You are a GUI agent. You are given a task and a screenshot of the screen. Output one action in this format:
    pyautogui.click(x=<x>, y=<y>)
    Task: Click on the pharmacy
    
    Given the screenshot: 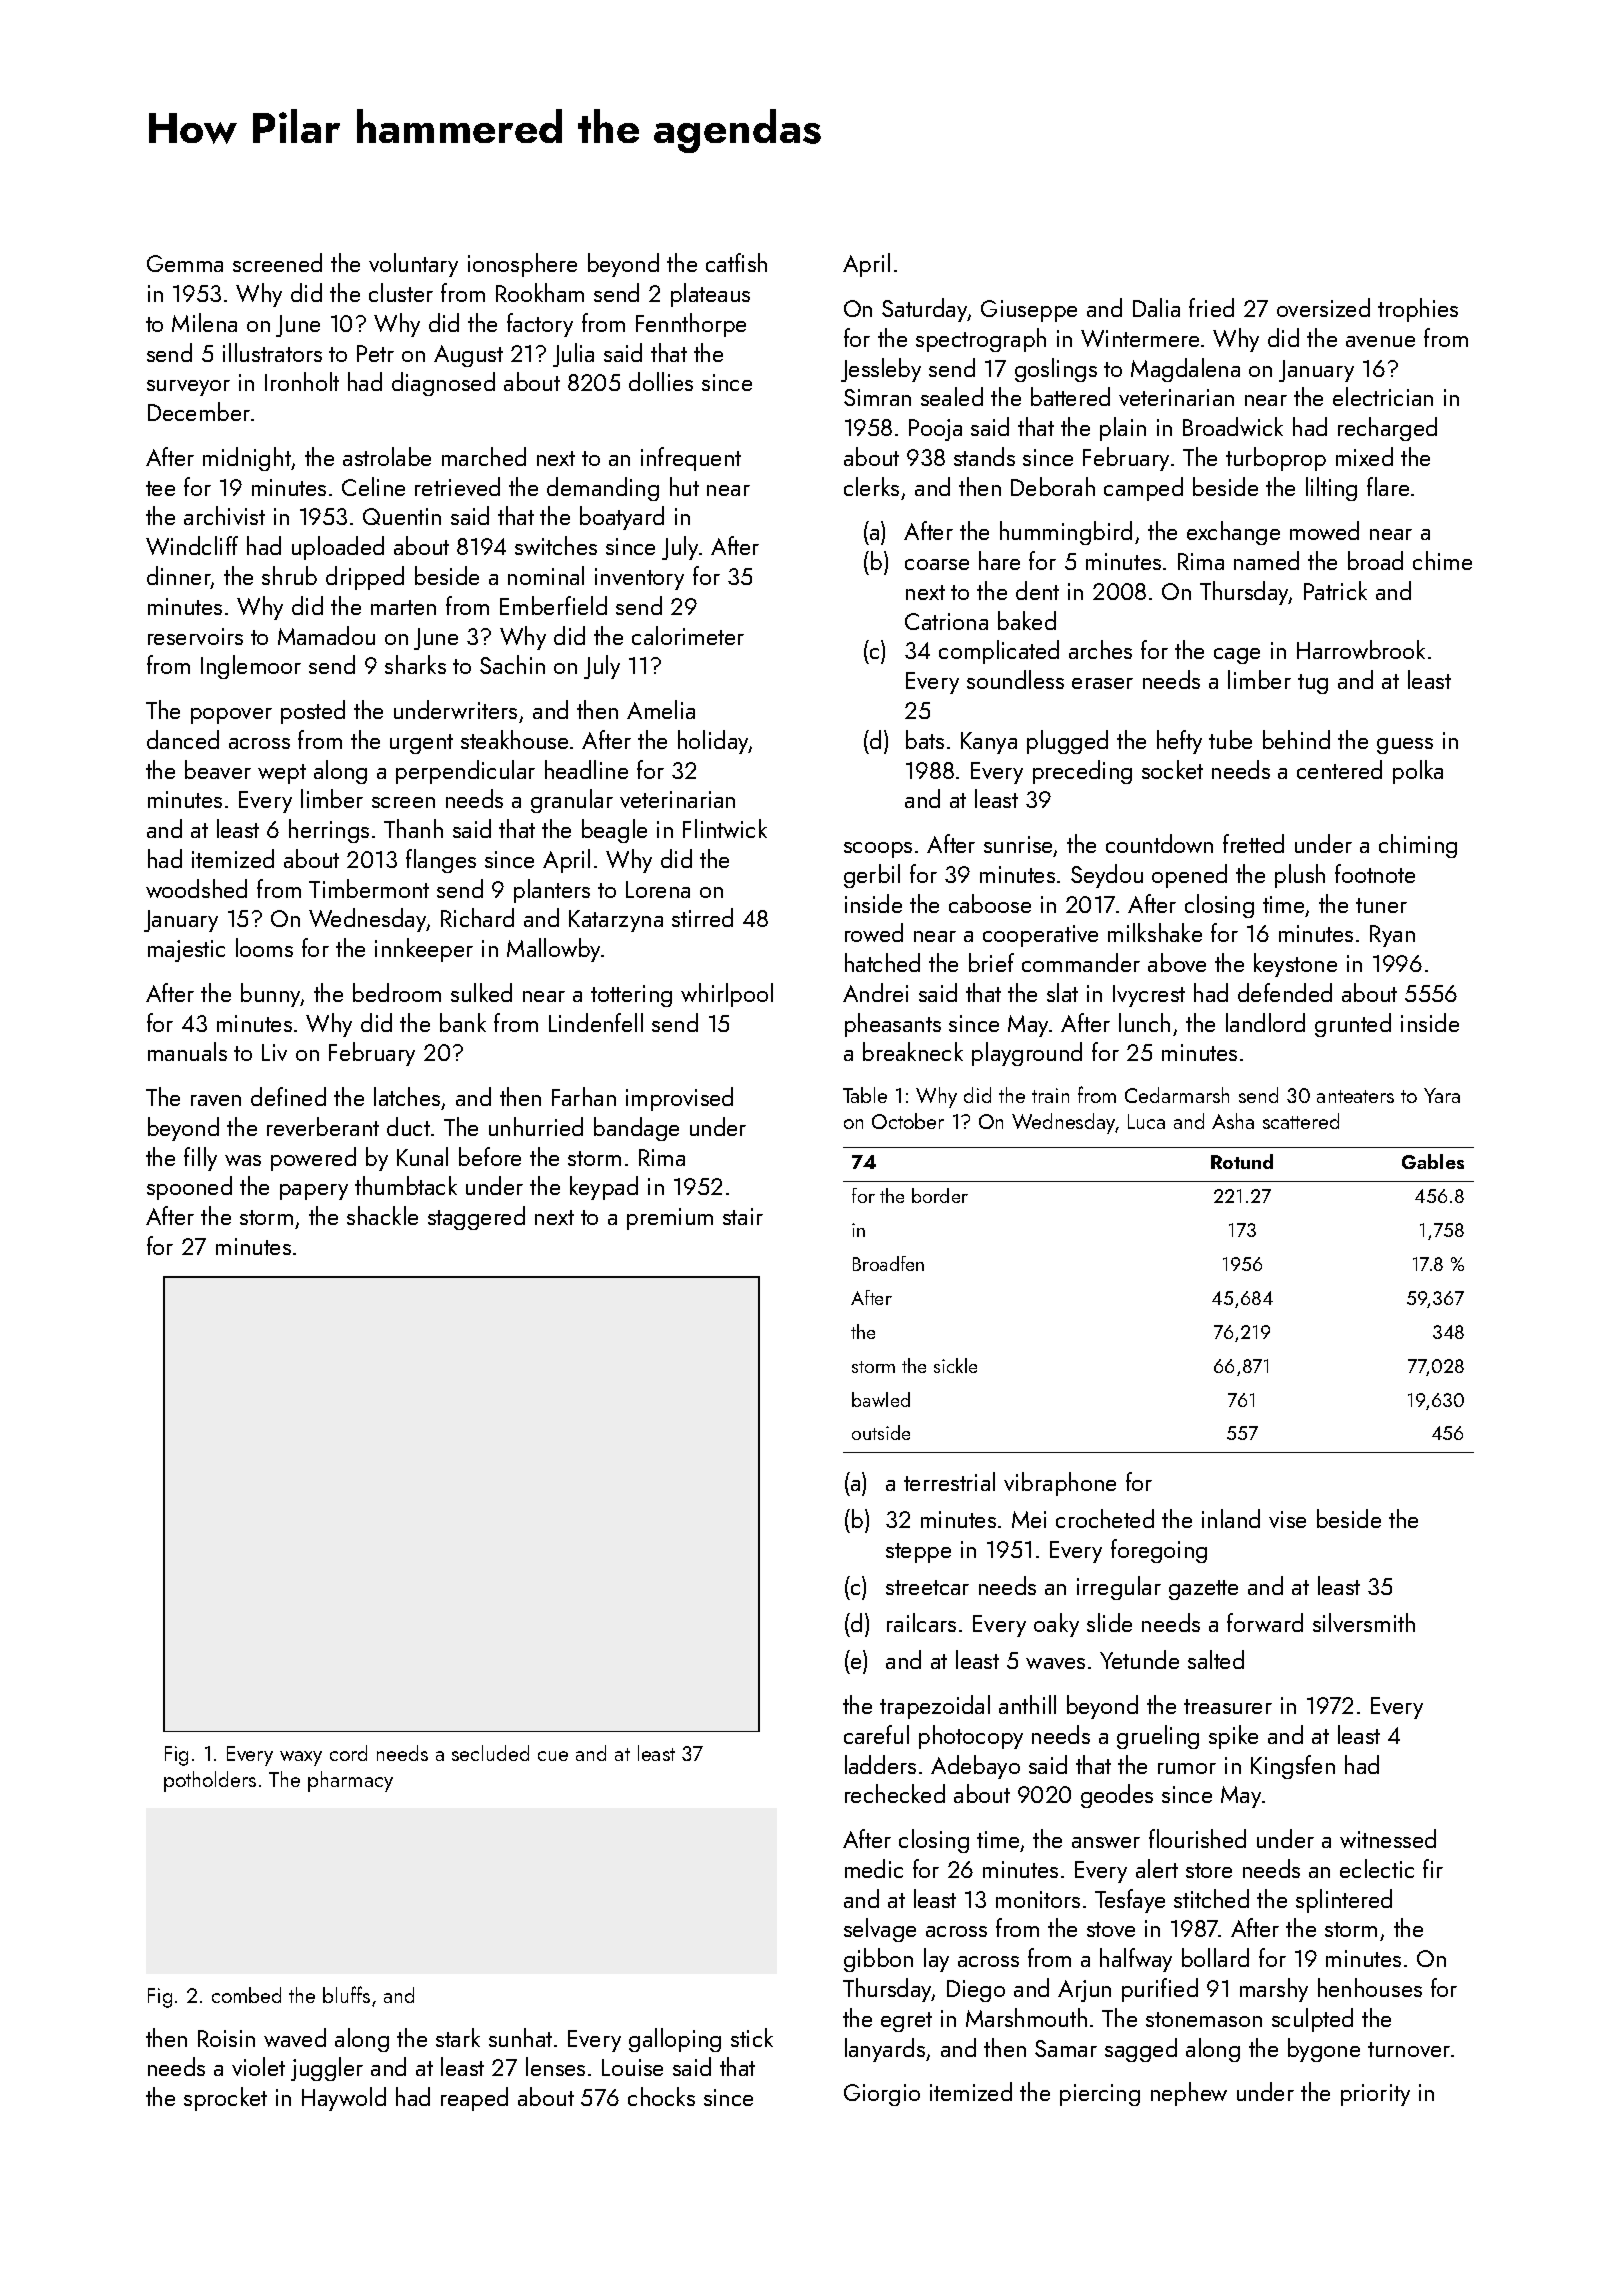 What is the action you would take?
    pyautogui.click(x=350, y=1781)
